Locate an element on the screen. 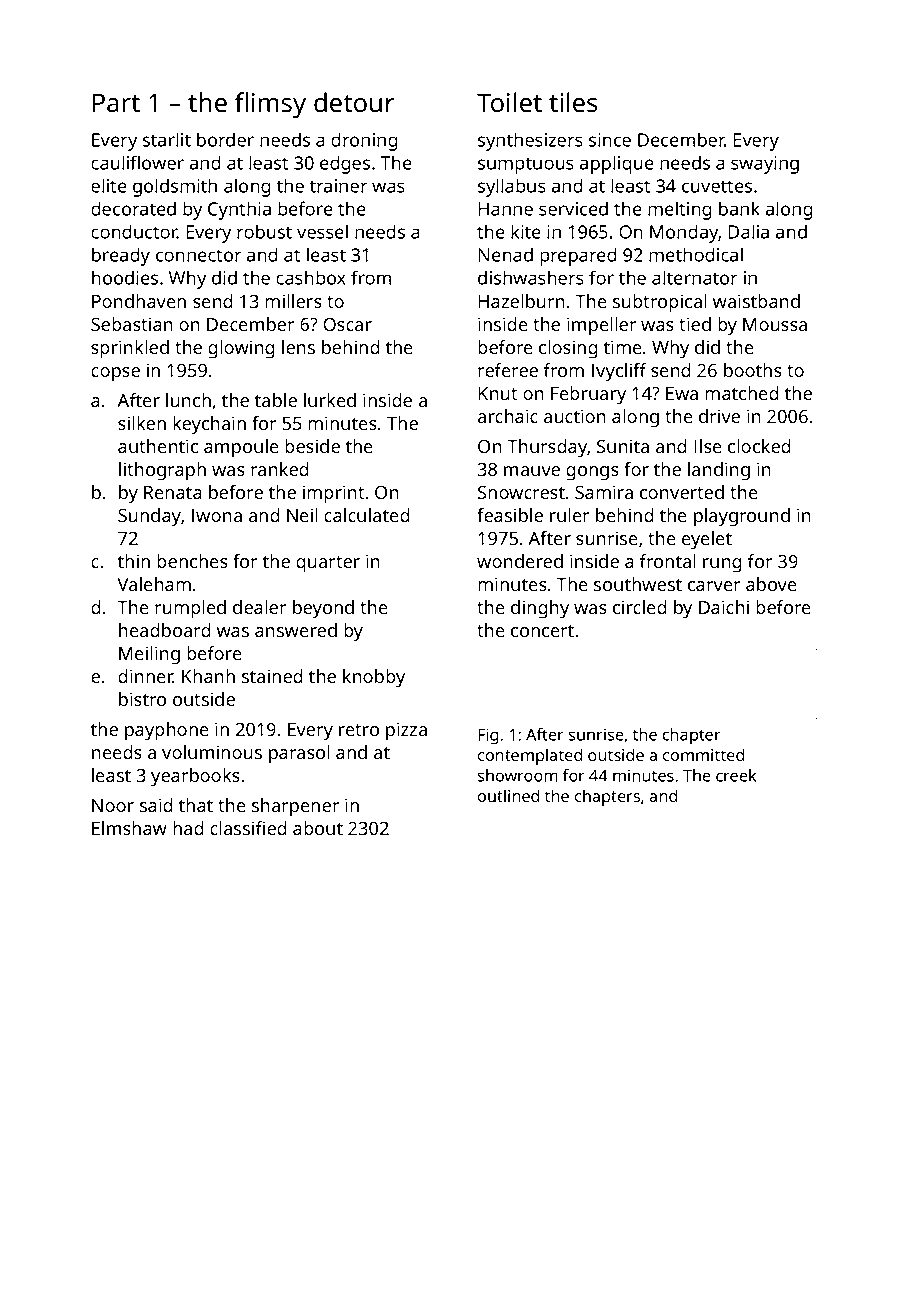  Pondhaven is located at coordinates (139, 301).
